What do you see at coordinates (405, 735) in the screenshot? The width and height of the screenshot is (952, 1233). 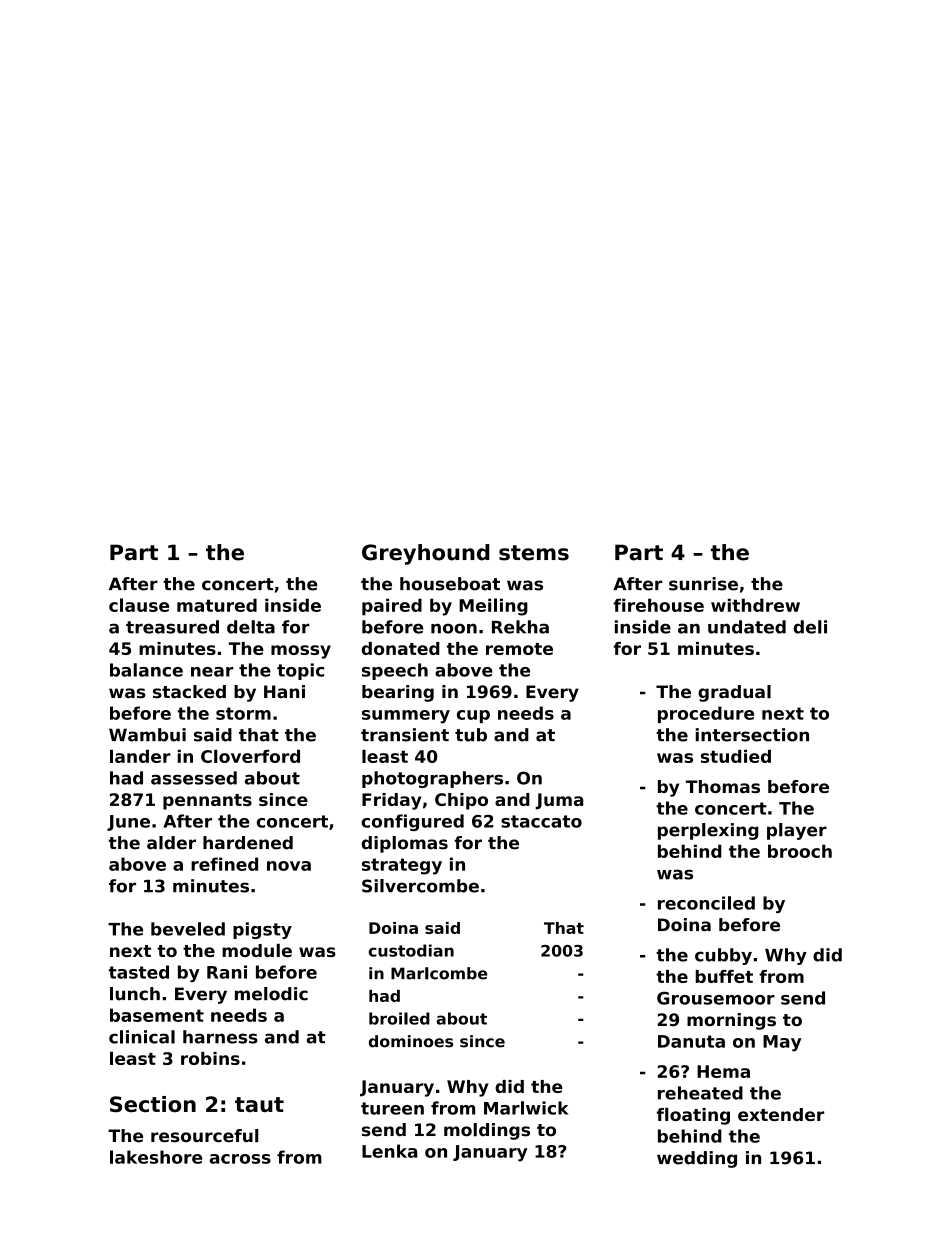 I see `transient` at bounding box center [405, 735].
